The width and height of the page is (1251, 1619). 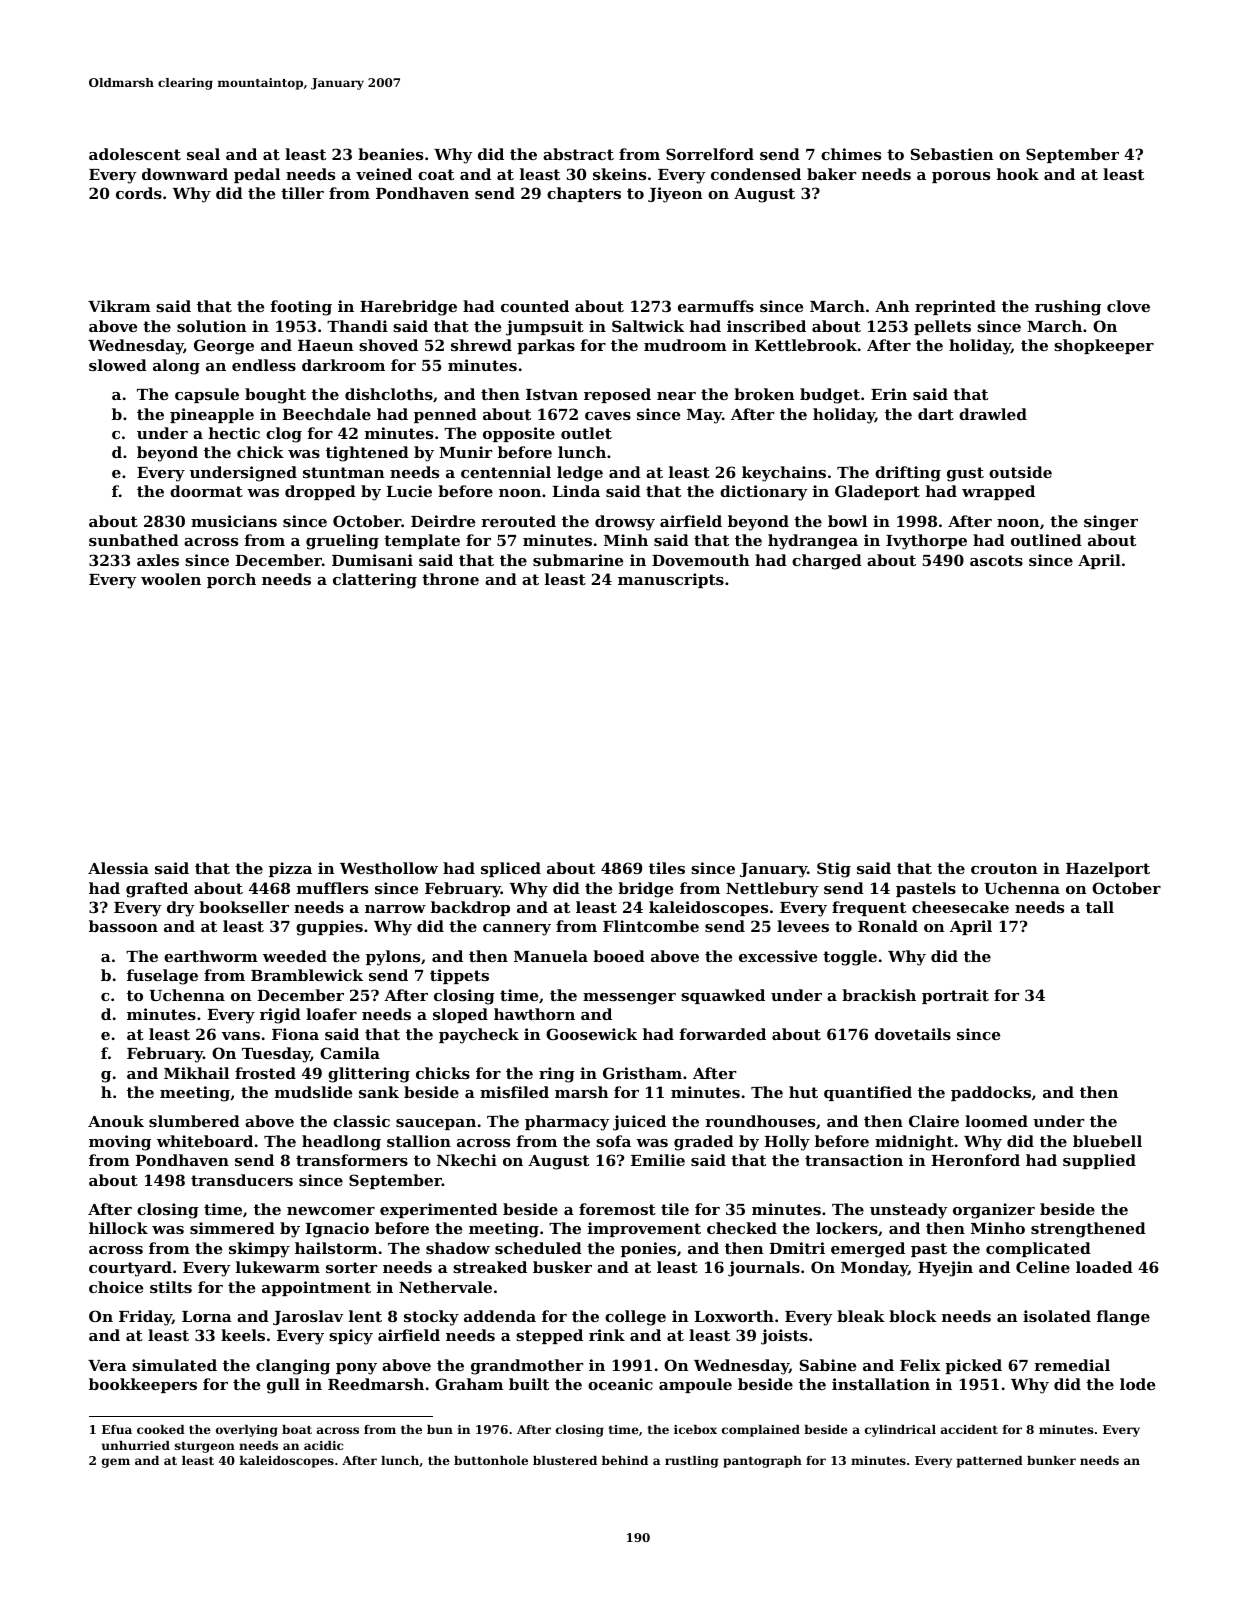 What do you see at coordinates (701, 560) in the page?
I see `Dovemouth` at bounding box center [701, 560].
